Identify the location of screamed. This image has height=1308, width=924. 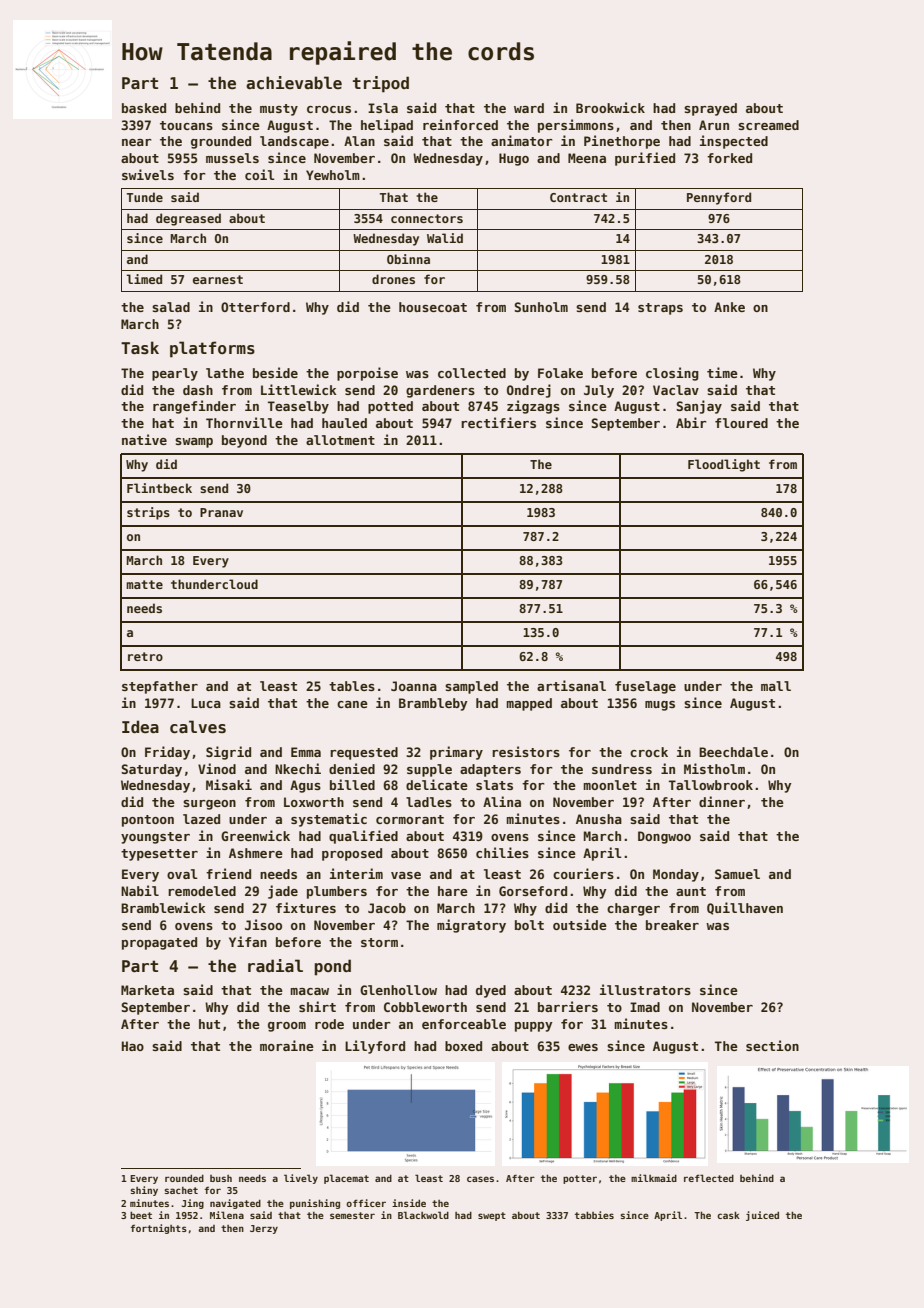
(768, 125).
